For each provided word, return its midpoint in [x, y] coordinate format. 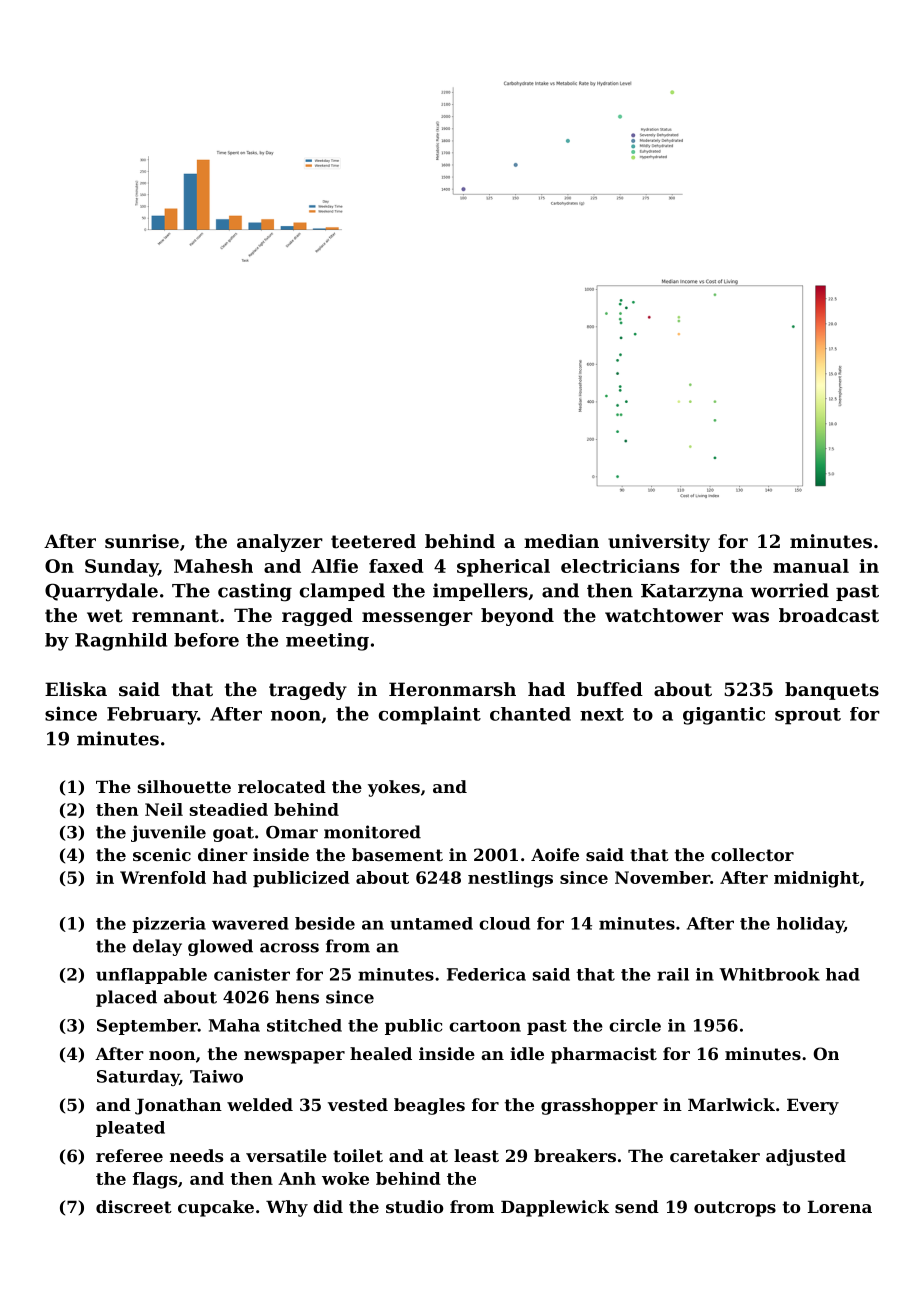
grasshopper [599, 1106]
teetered [373, 541]
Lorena [840, 1206]
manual [811, 566]
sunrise [142, 541]
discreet [134, 1206]
